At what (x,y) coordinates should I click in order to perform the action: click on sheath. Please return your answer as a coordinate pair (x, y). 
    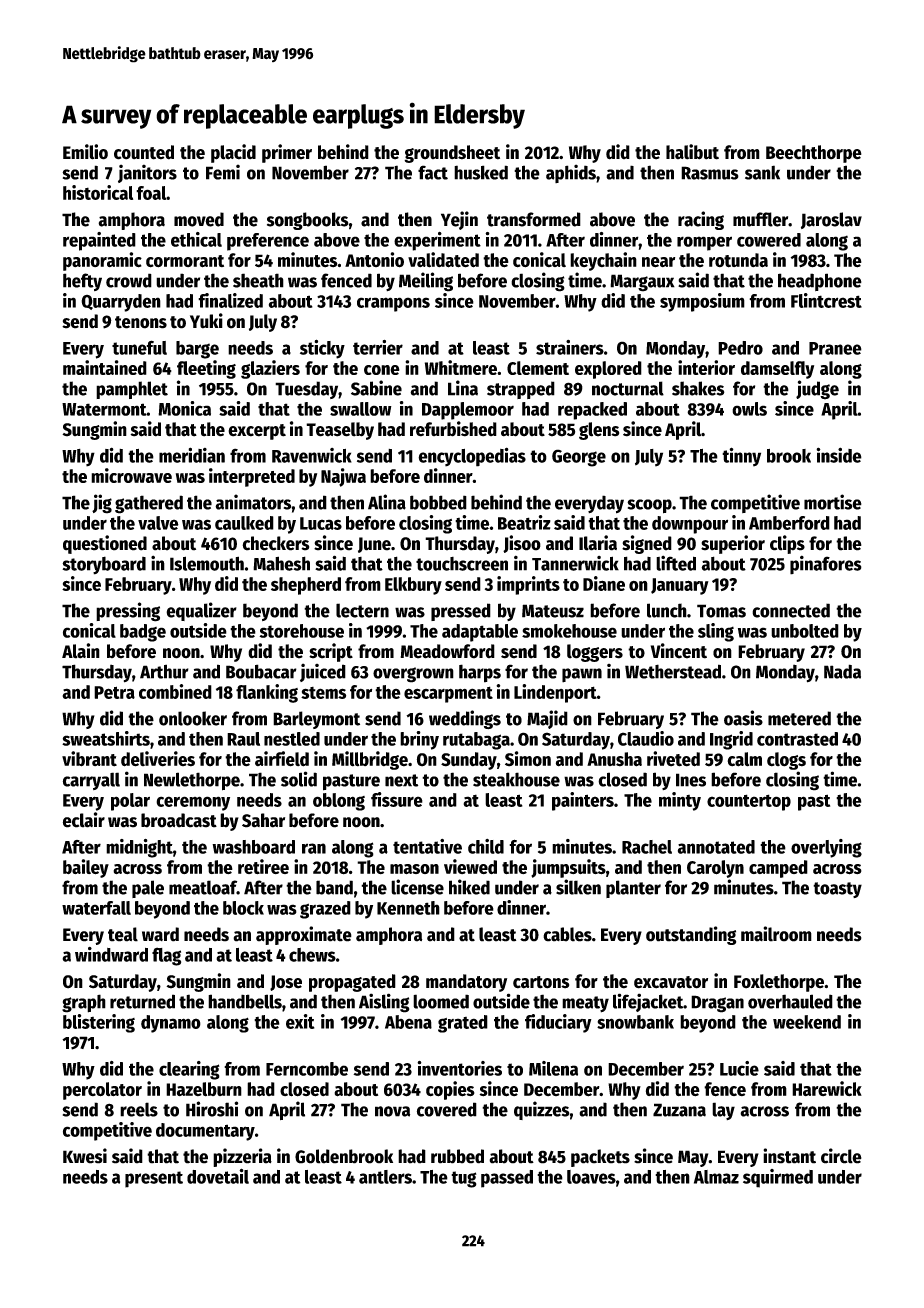
    Looking at the image, I should click on (258, 280).
